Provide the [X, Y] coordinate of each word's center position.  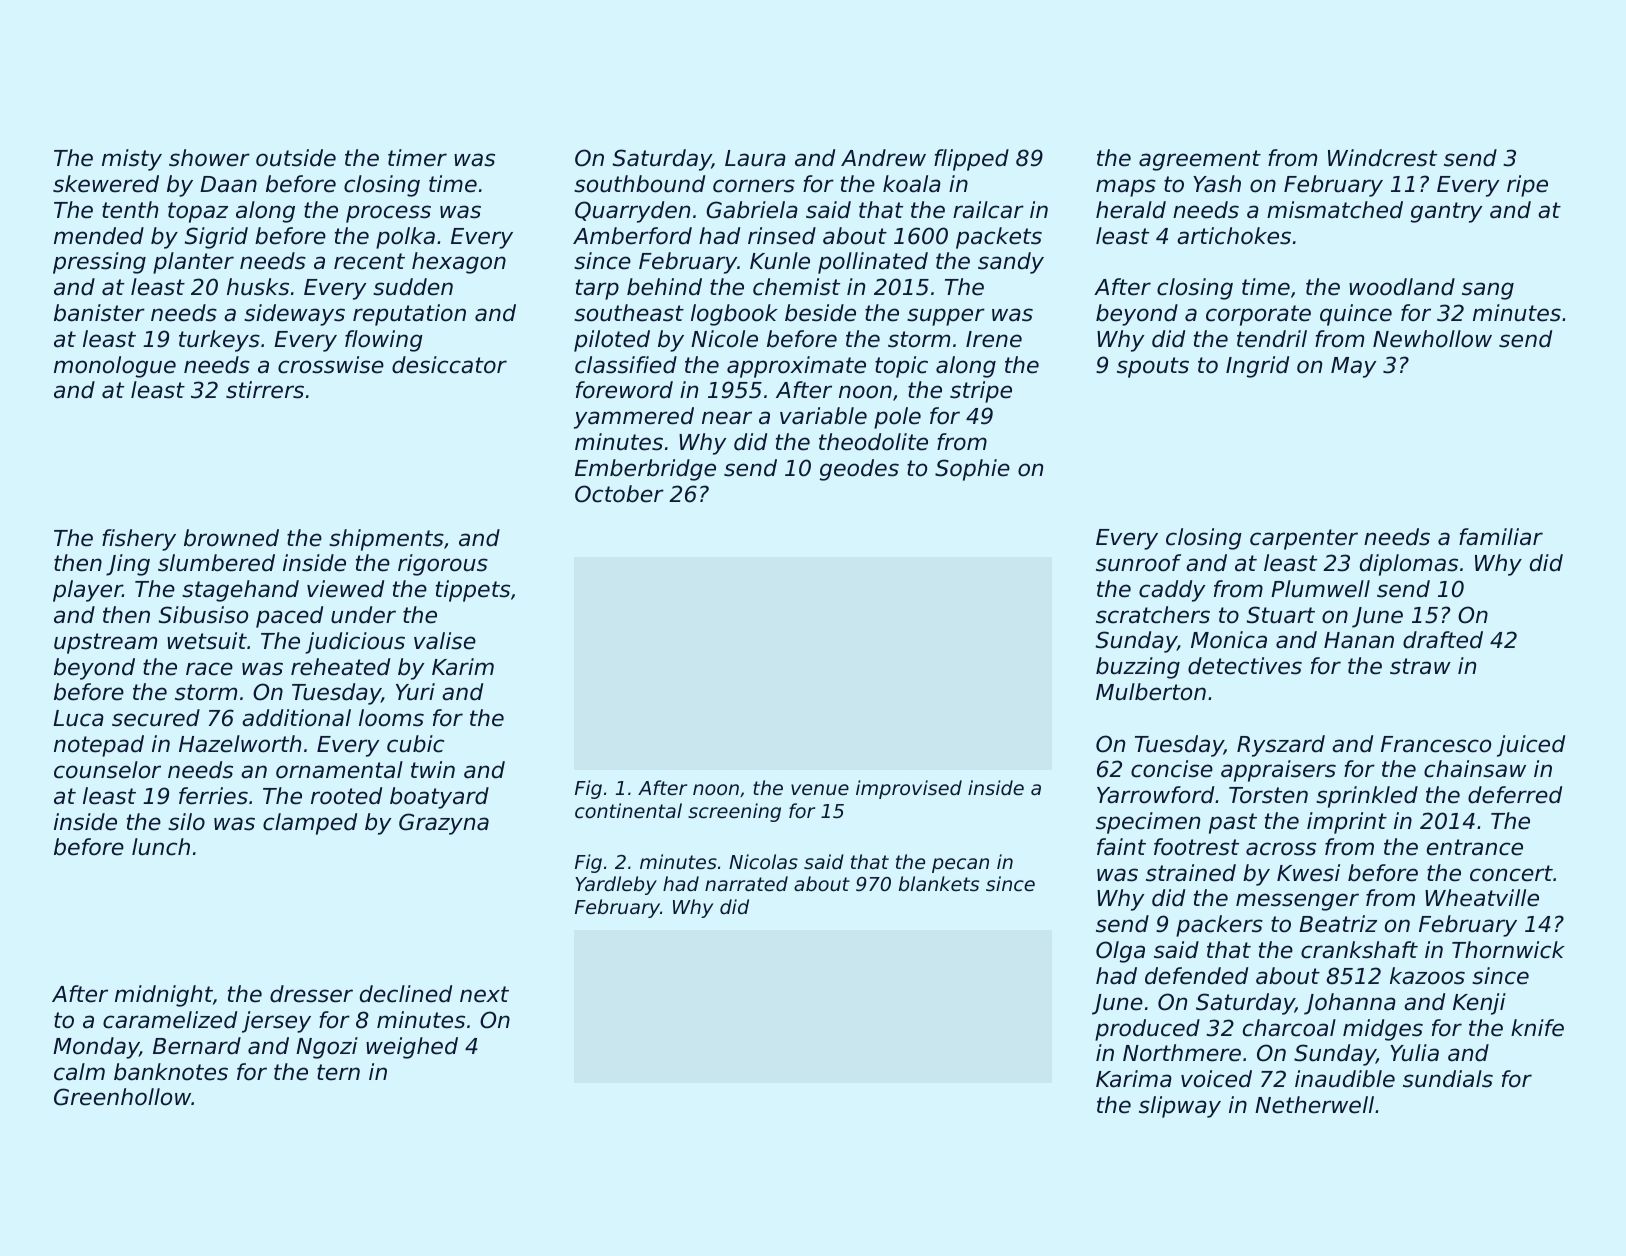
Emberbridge [645, 470]
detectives [1245, 666]
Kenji [1479, 1004]
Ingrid [1257, 367]
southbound [639, 184]
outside [296, 158]
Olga [1120, 952]
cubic [415, 744]
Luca [78, 718]
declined [406, 994]
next [484, 994]
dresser [311, 994]
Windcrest [1382, 158]
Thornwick [1508, 950]
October [619, 494]
